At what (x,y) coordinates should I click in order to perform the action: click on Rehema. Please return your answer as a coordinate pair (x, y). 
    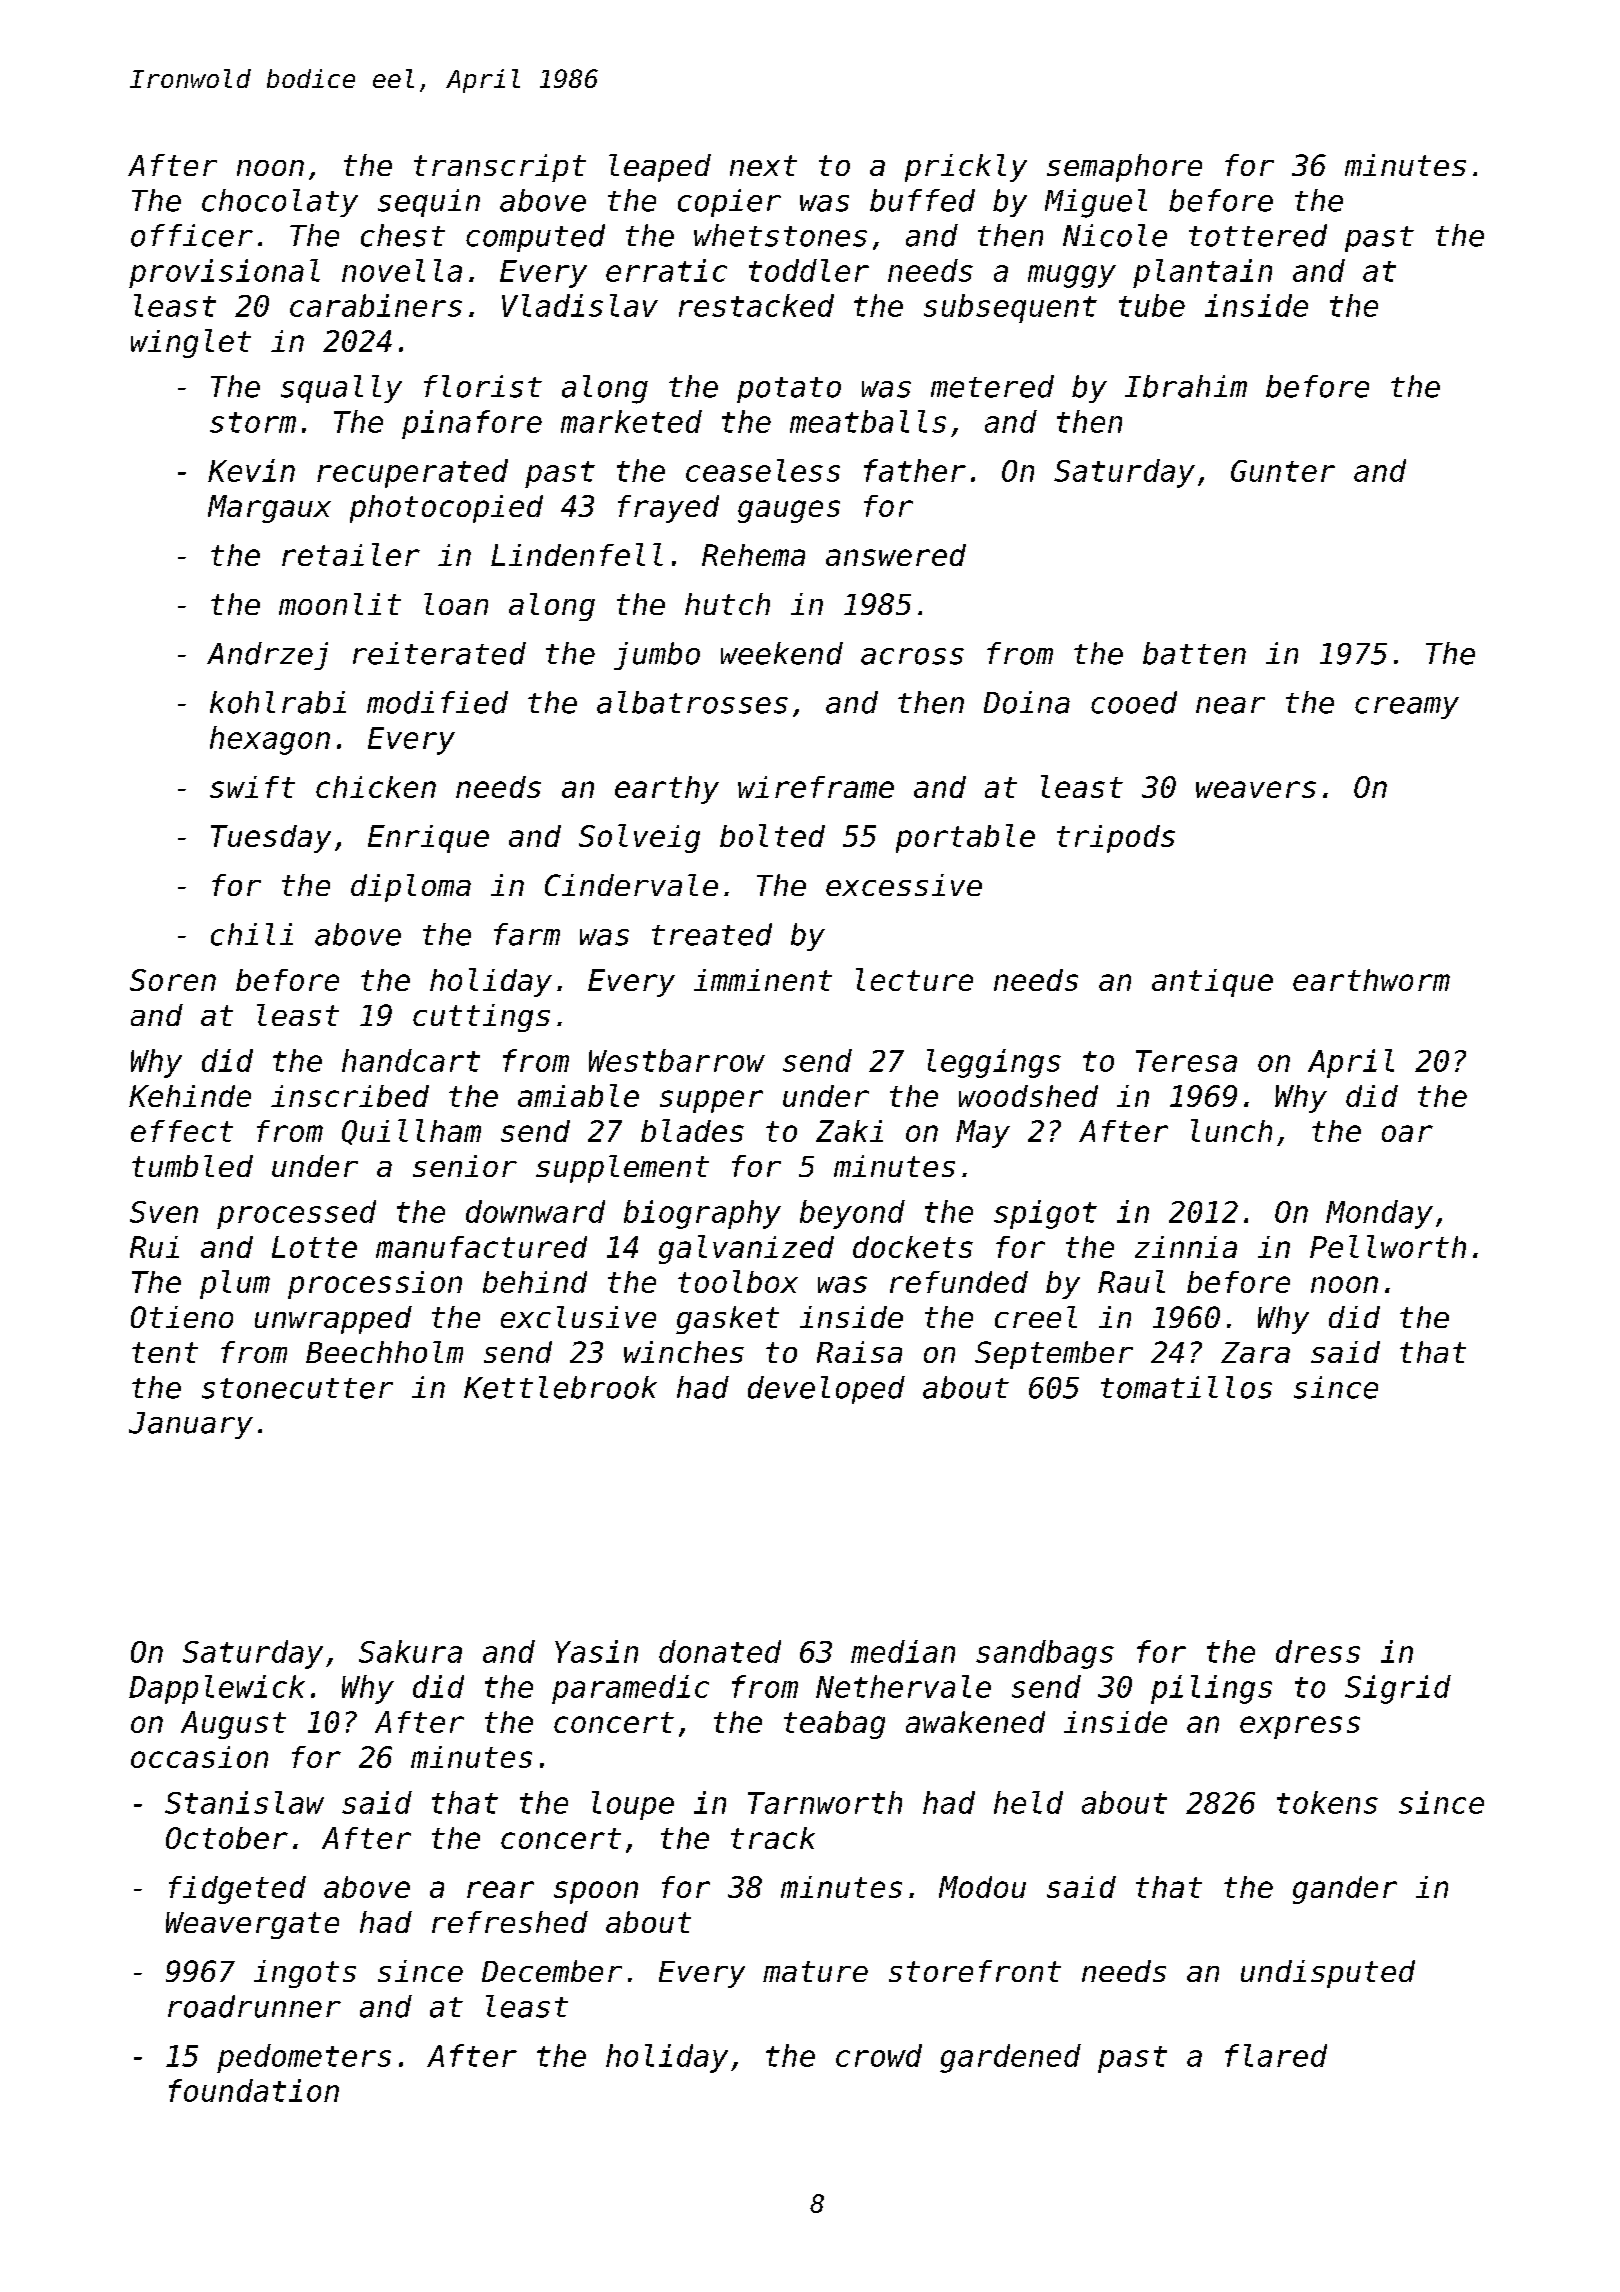
    Looking at the image, I should click on (753, 555).
